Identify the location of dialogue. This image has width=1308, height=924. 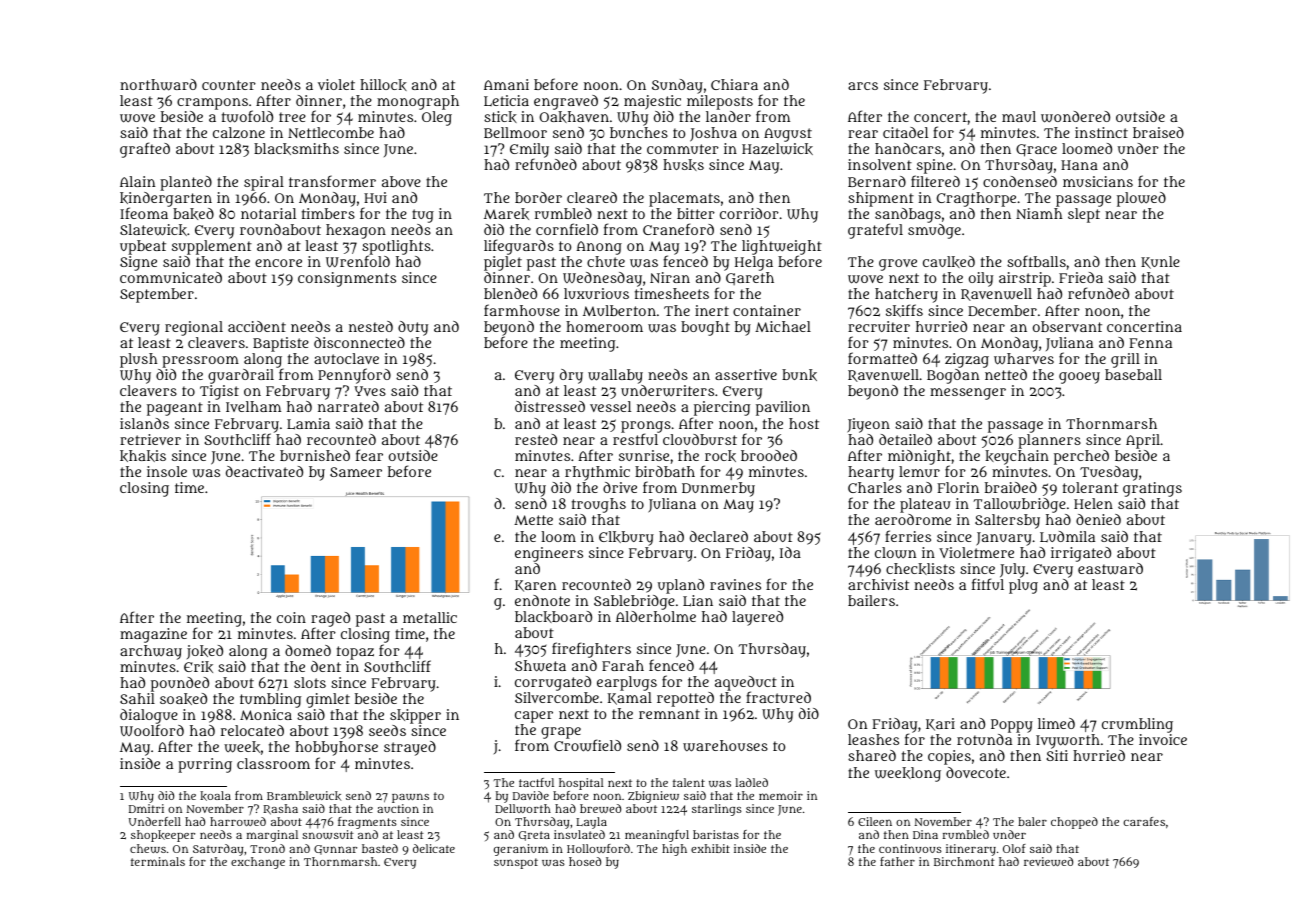
(149, 717).
